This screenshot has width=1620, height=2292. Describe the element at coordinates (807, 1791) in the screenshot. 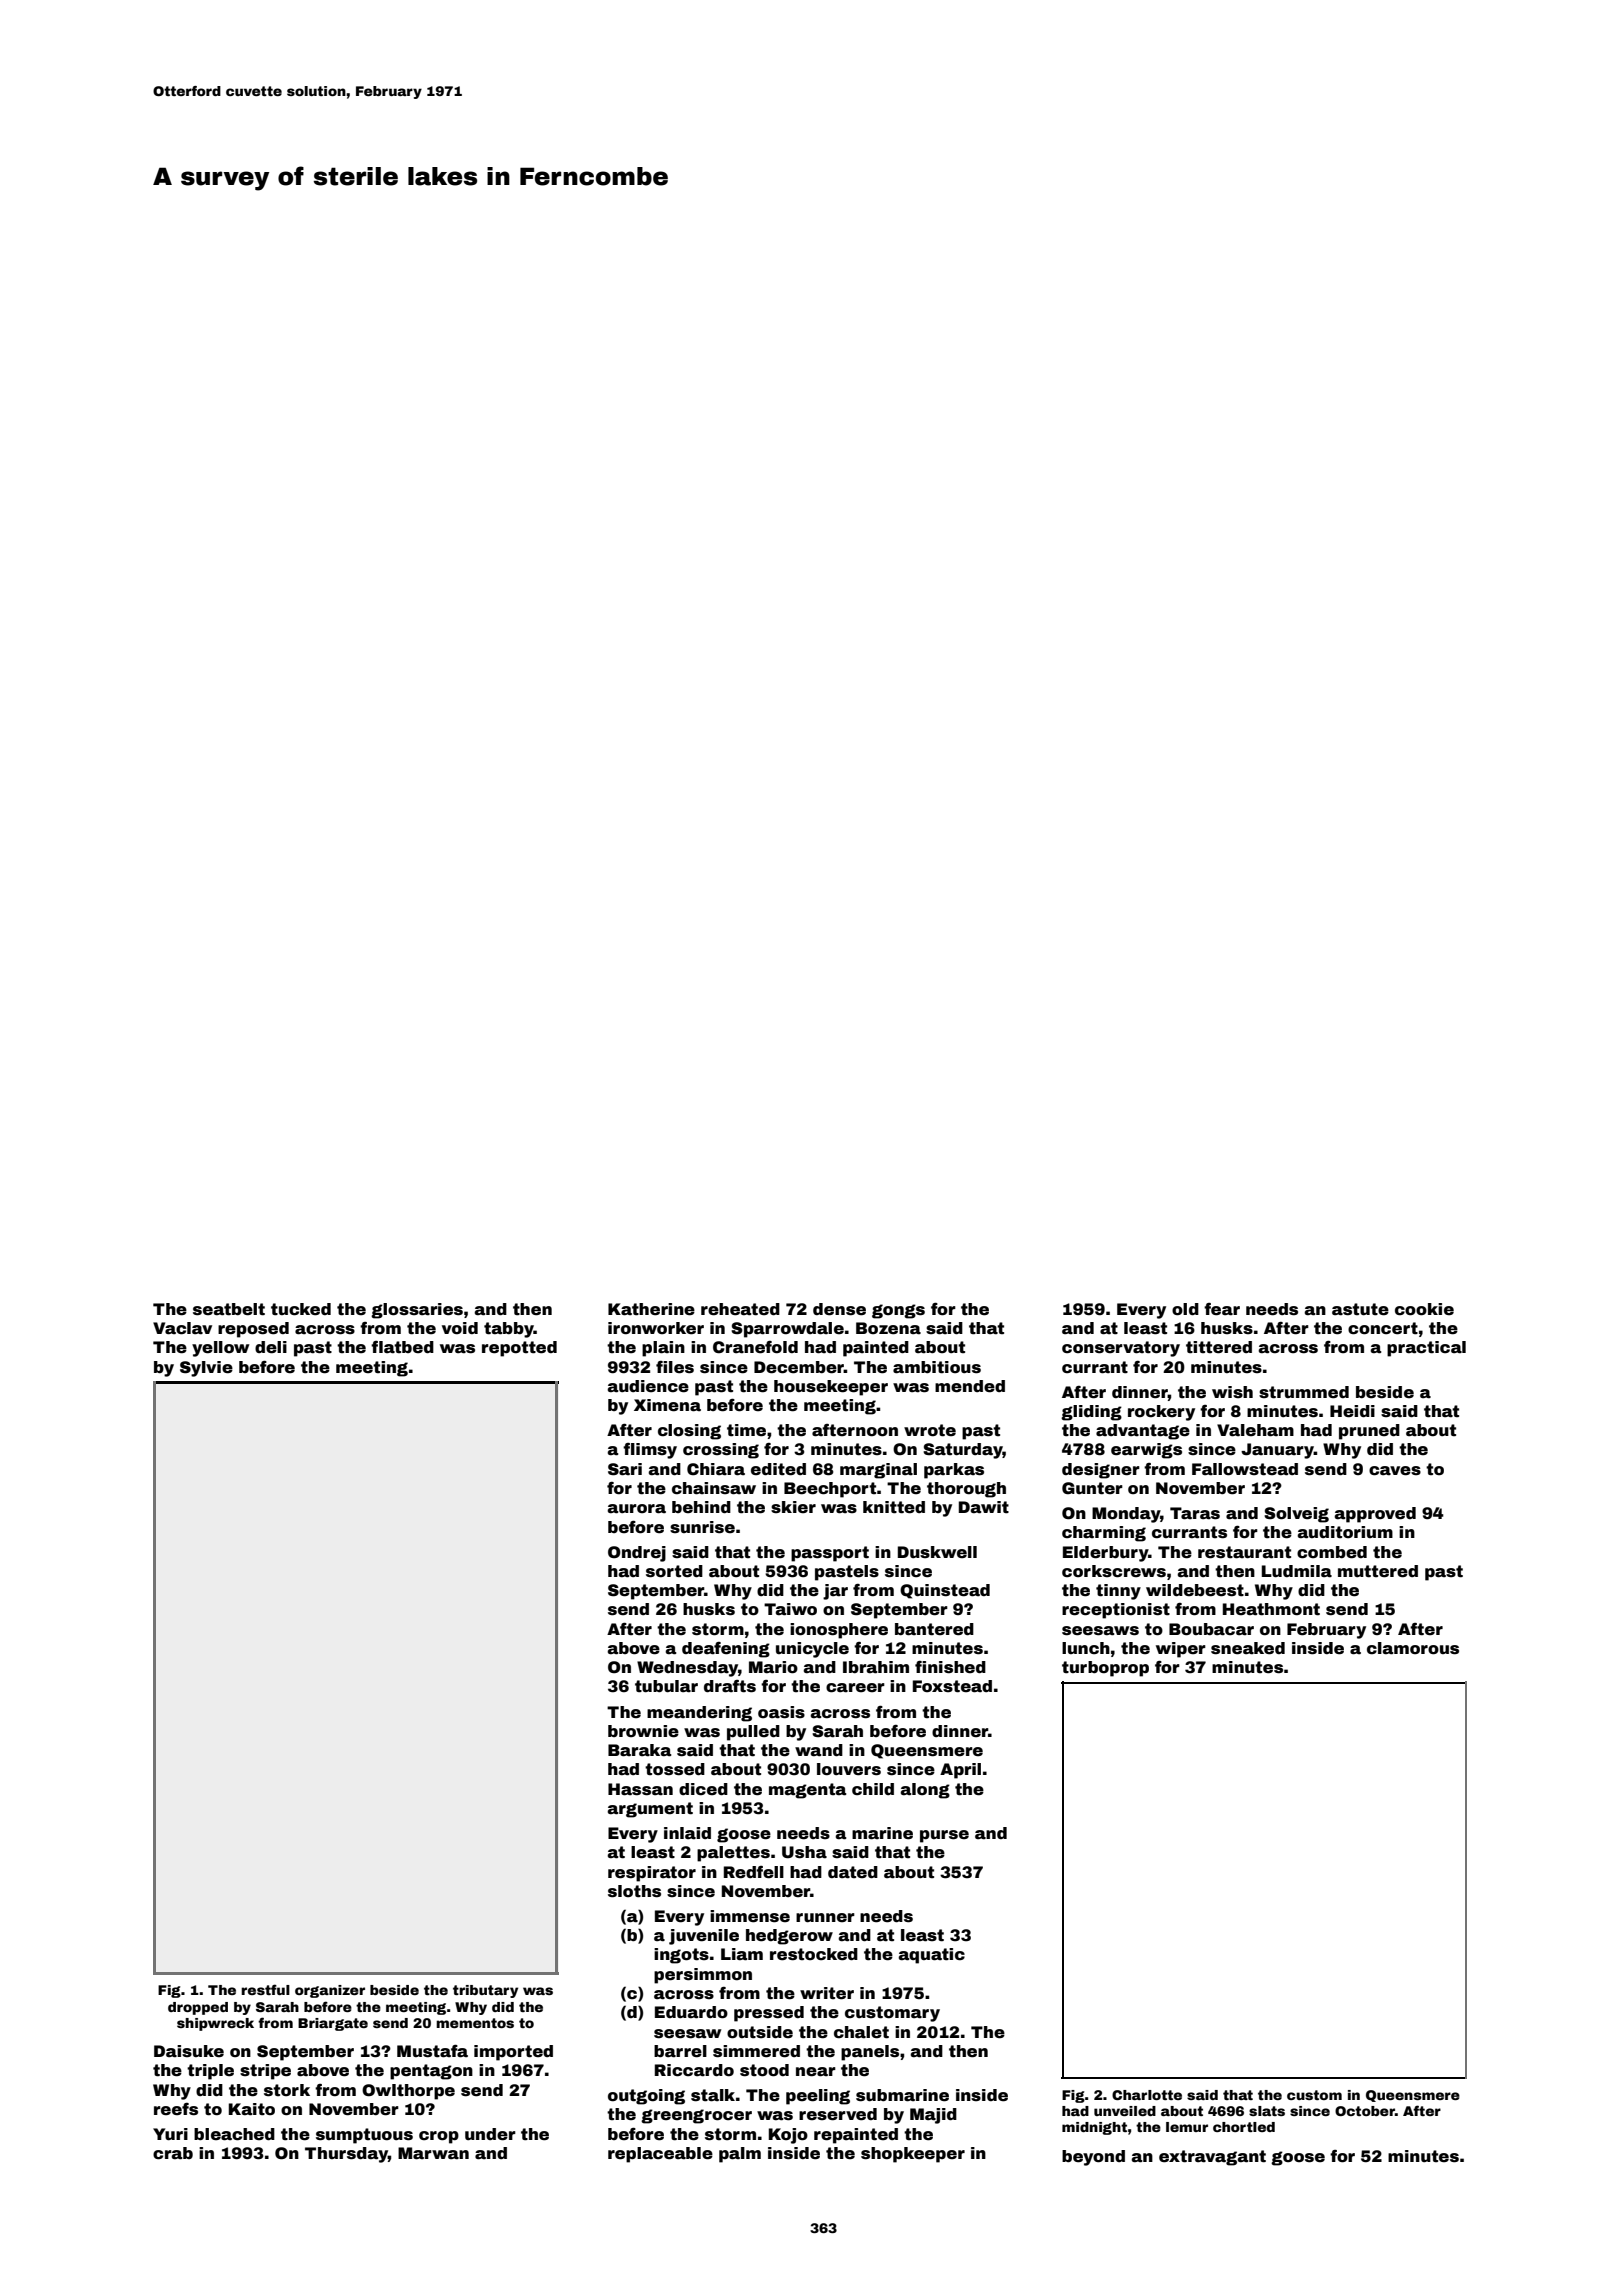

I see `magenta` at that location.
